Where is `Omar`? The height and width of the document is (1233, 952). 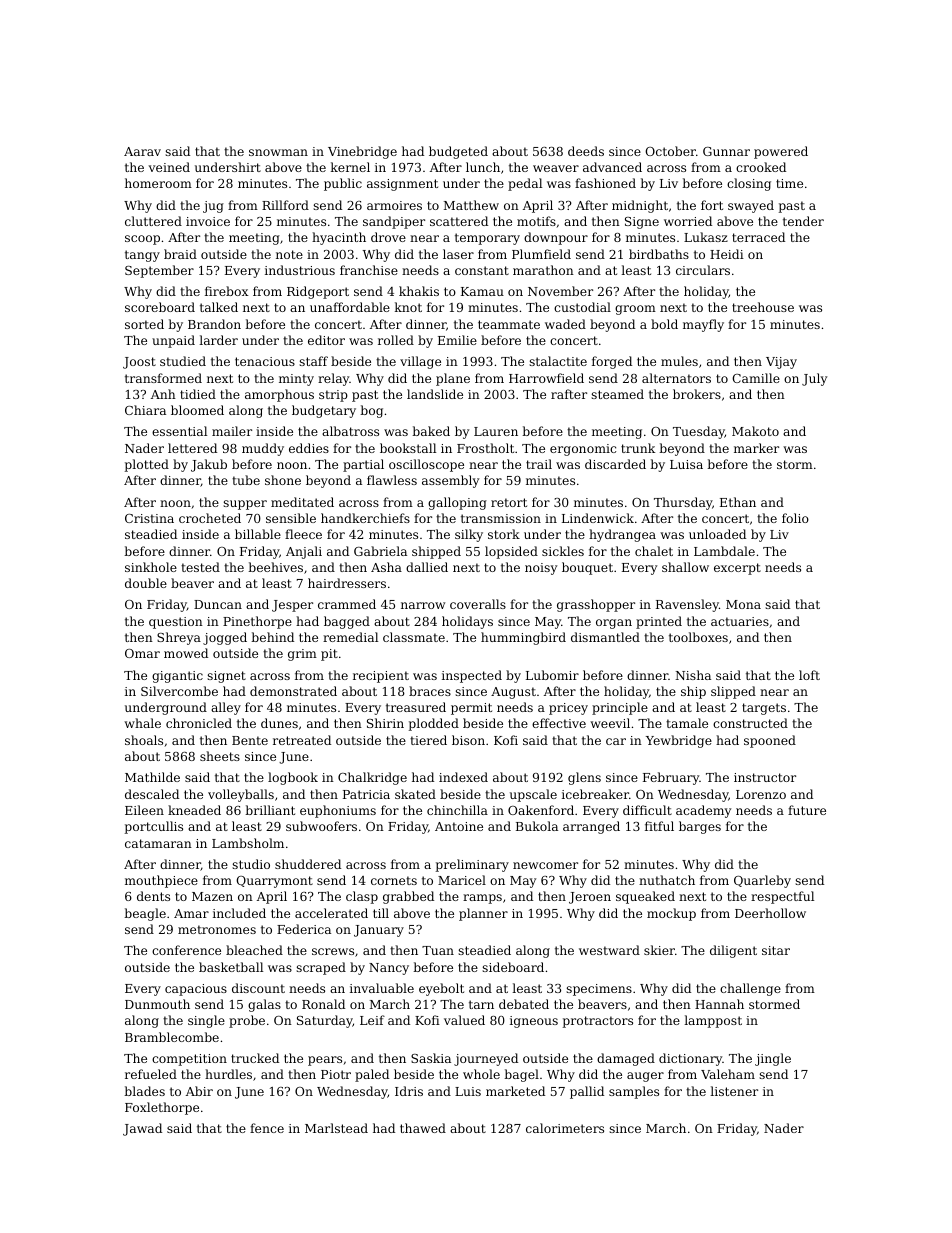
Omar is located at coordinates (142, 653).
